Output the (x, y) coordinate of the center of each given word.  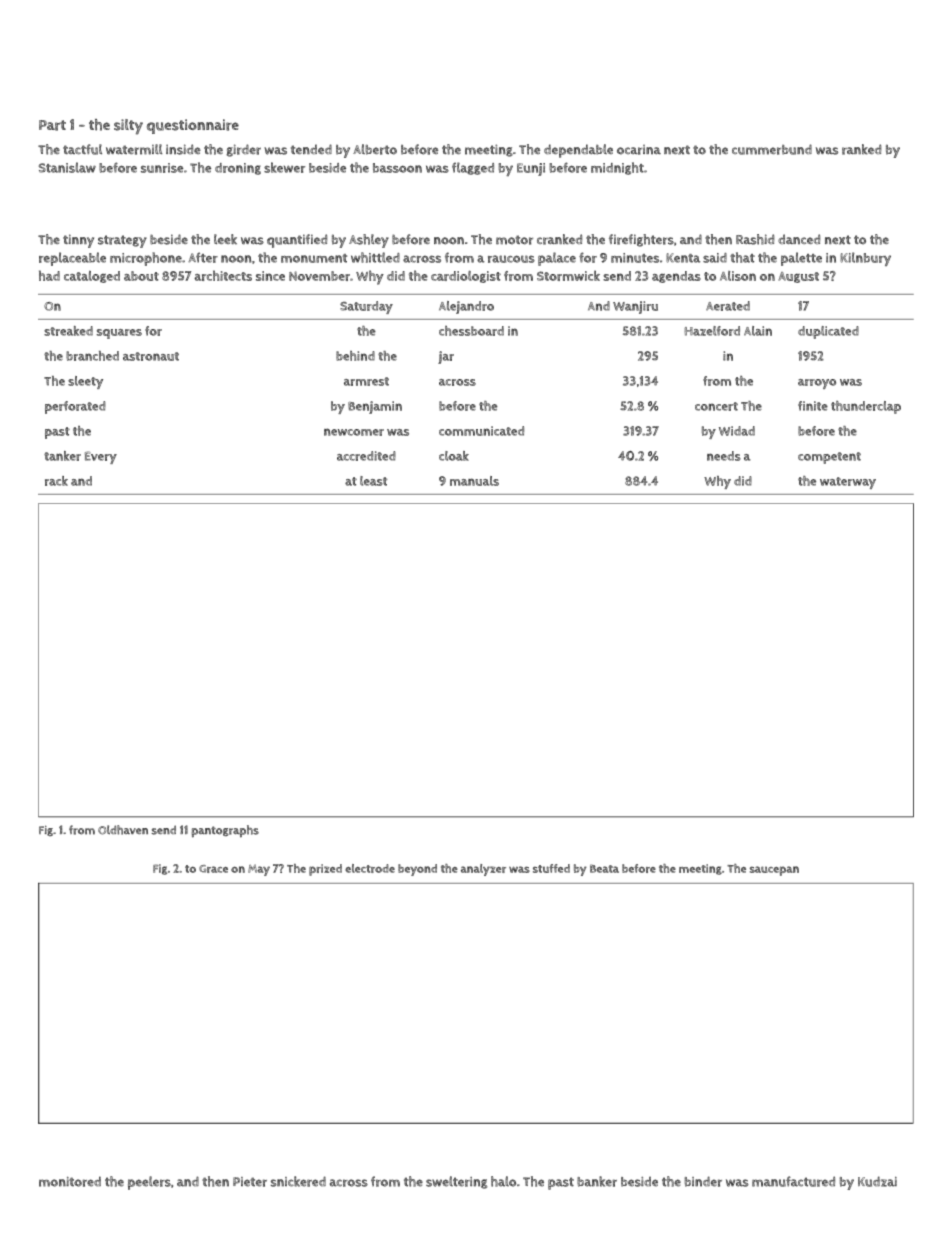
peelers (149, 1183)
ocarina (639, 150)
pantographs (225, 831)
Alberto (375, 149)
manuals (474, 481)
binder (703, 1181)
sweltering (456, 1182)
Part (52, 125)
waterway (848, 483)
